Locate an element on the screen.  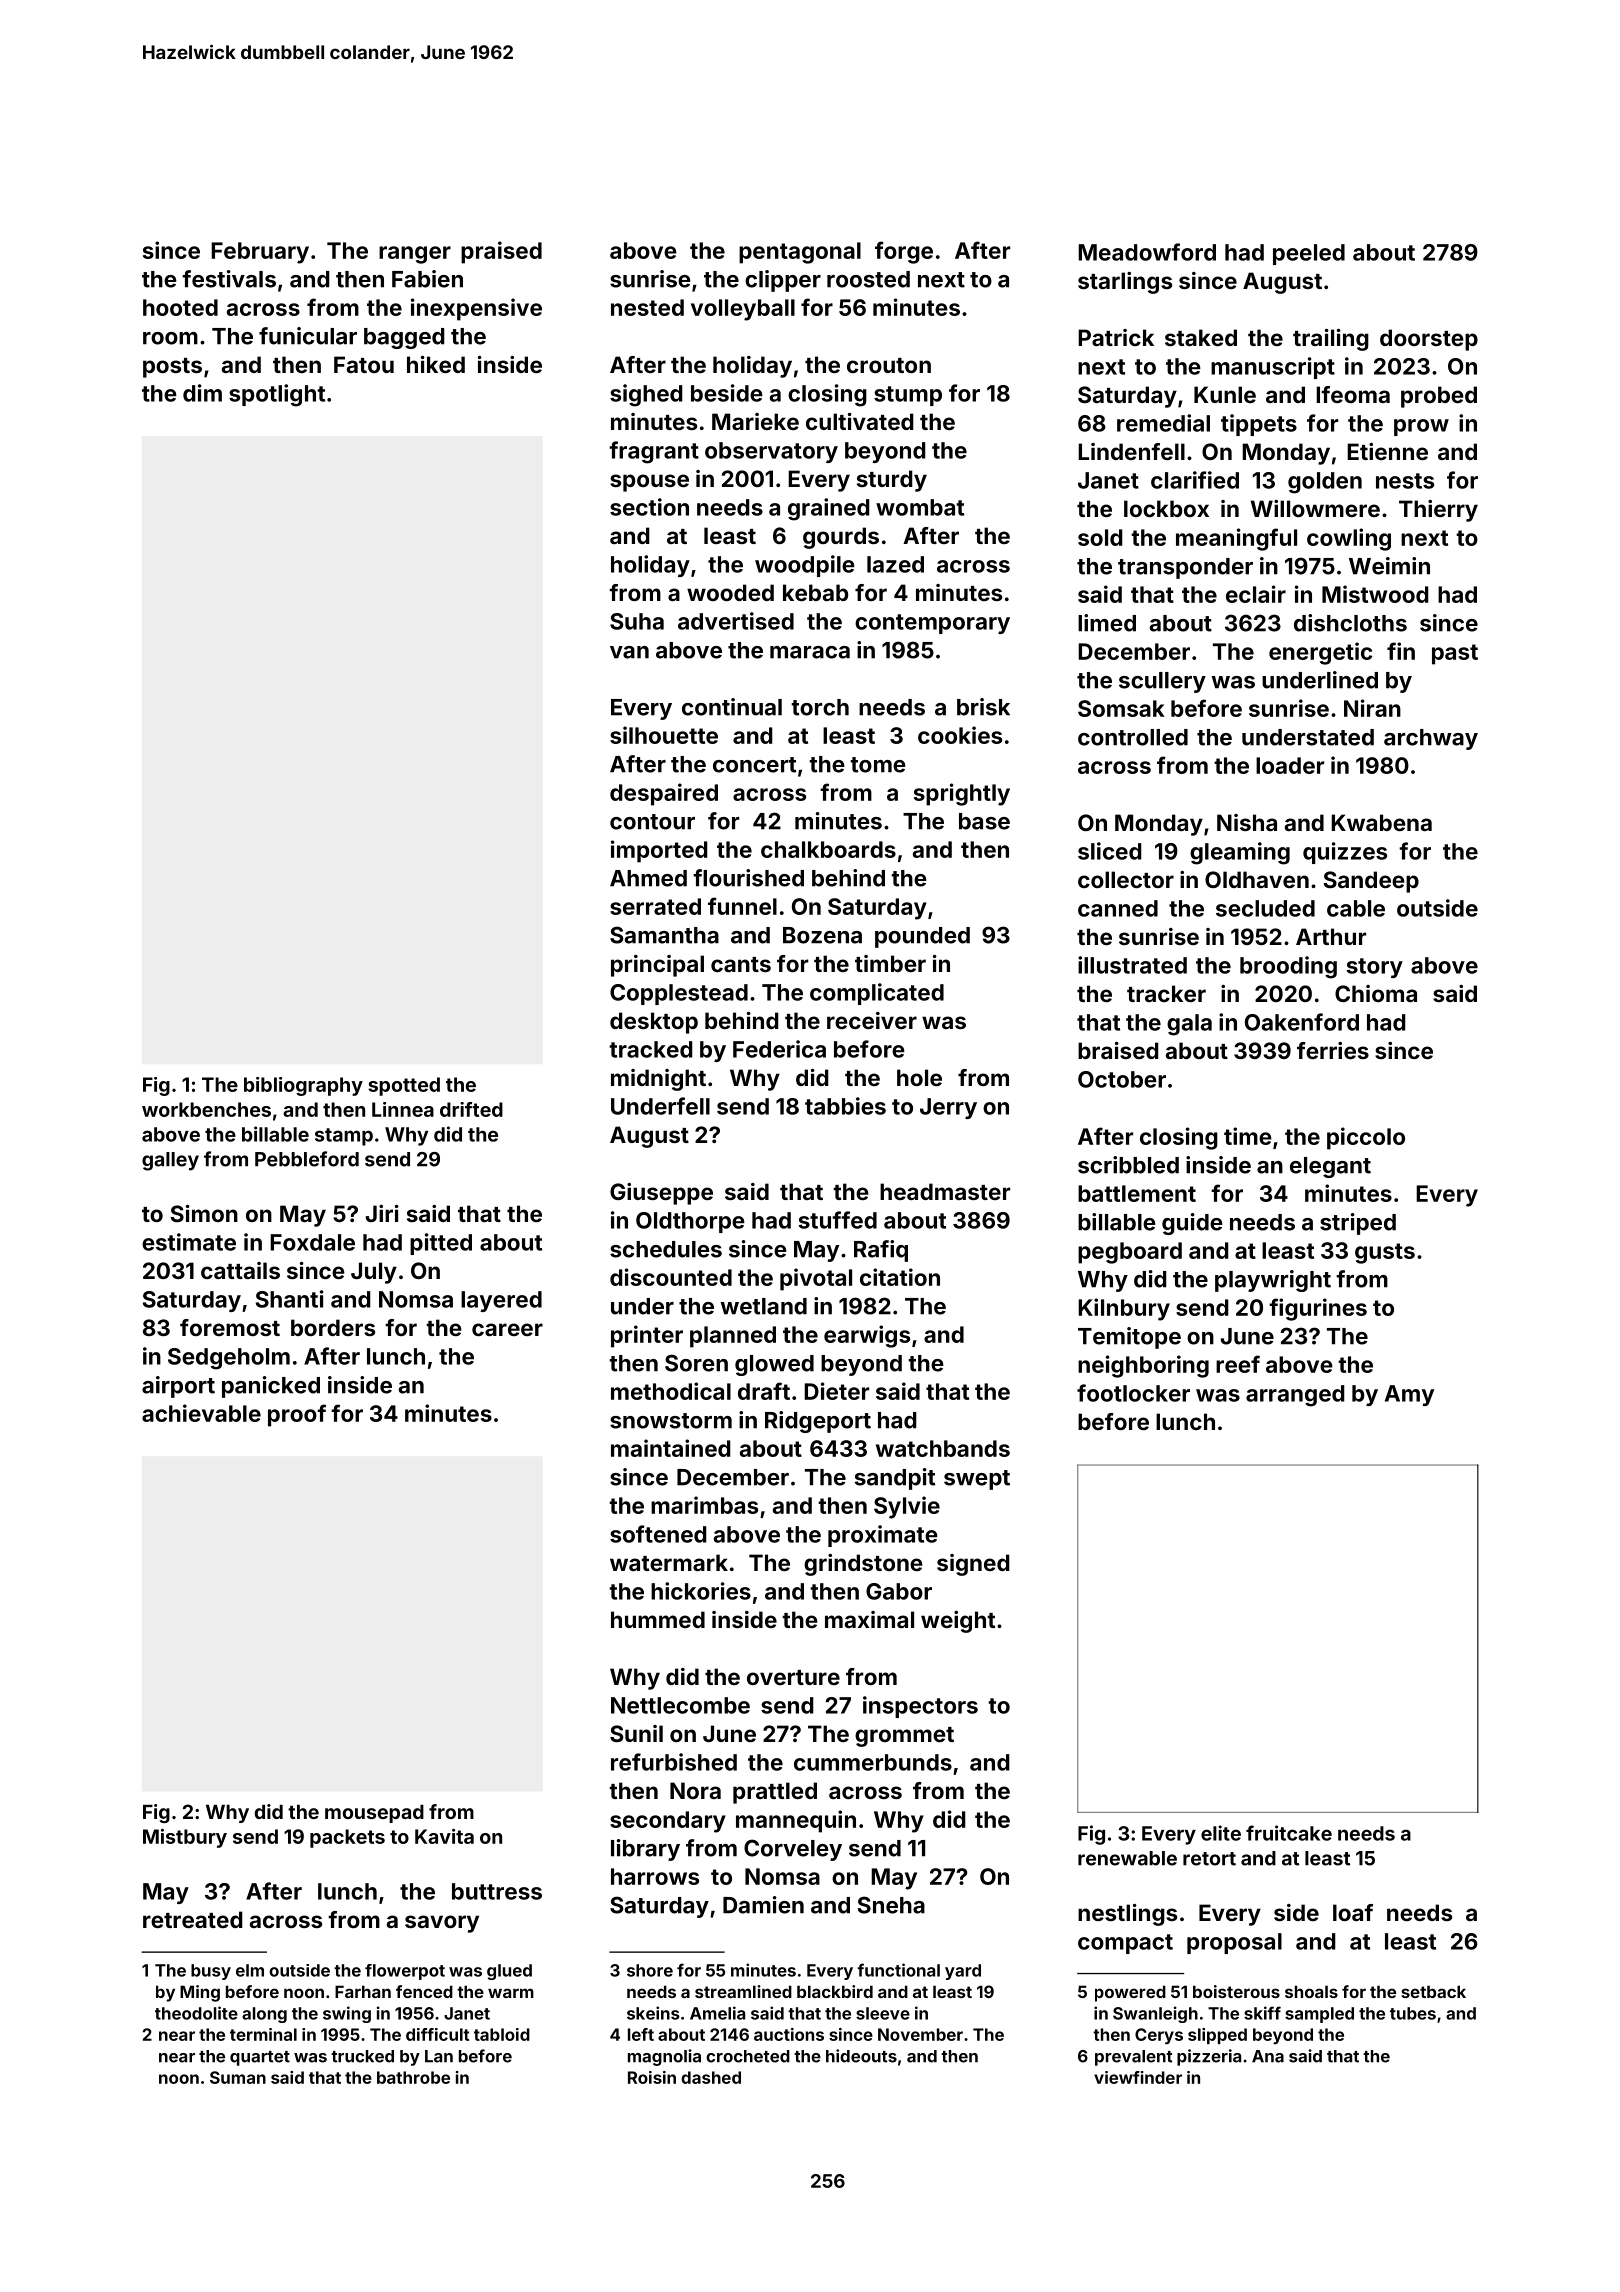
grommet is located at coordinates (904, 1737).
